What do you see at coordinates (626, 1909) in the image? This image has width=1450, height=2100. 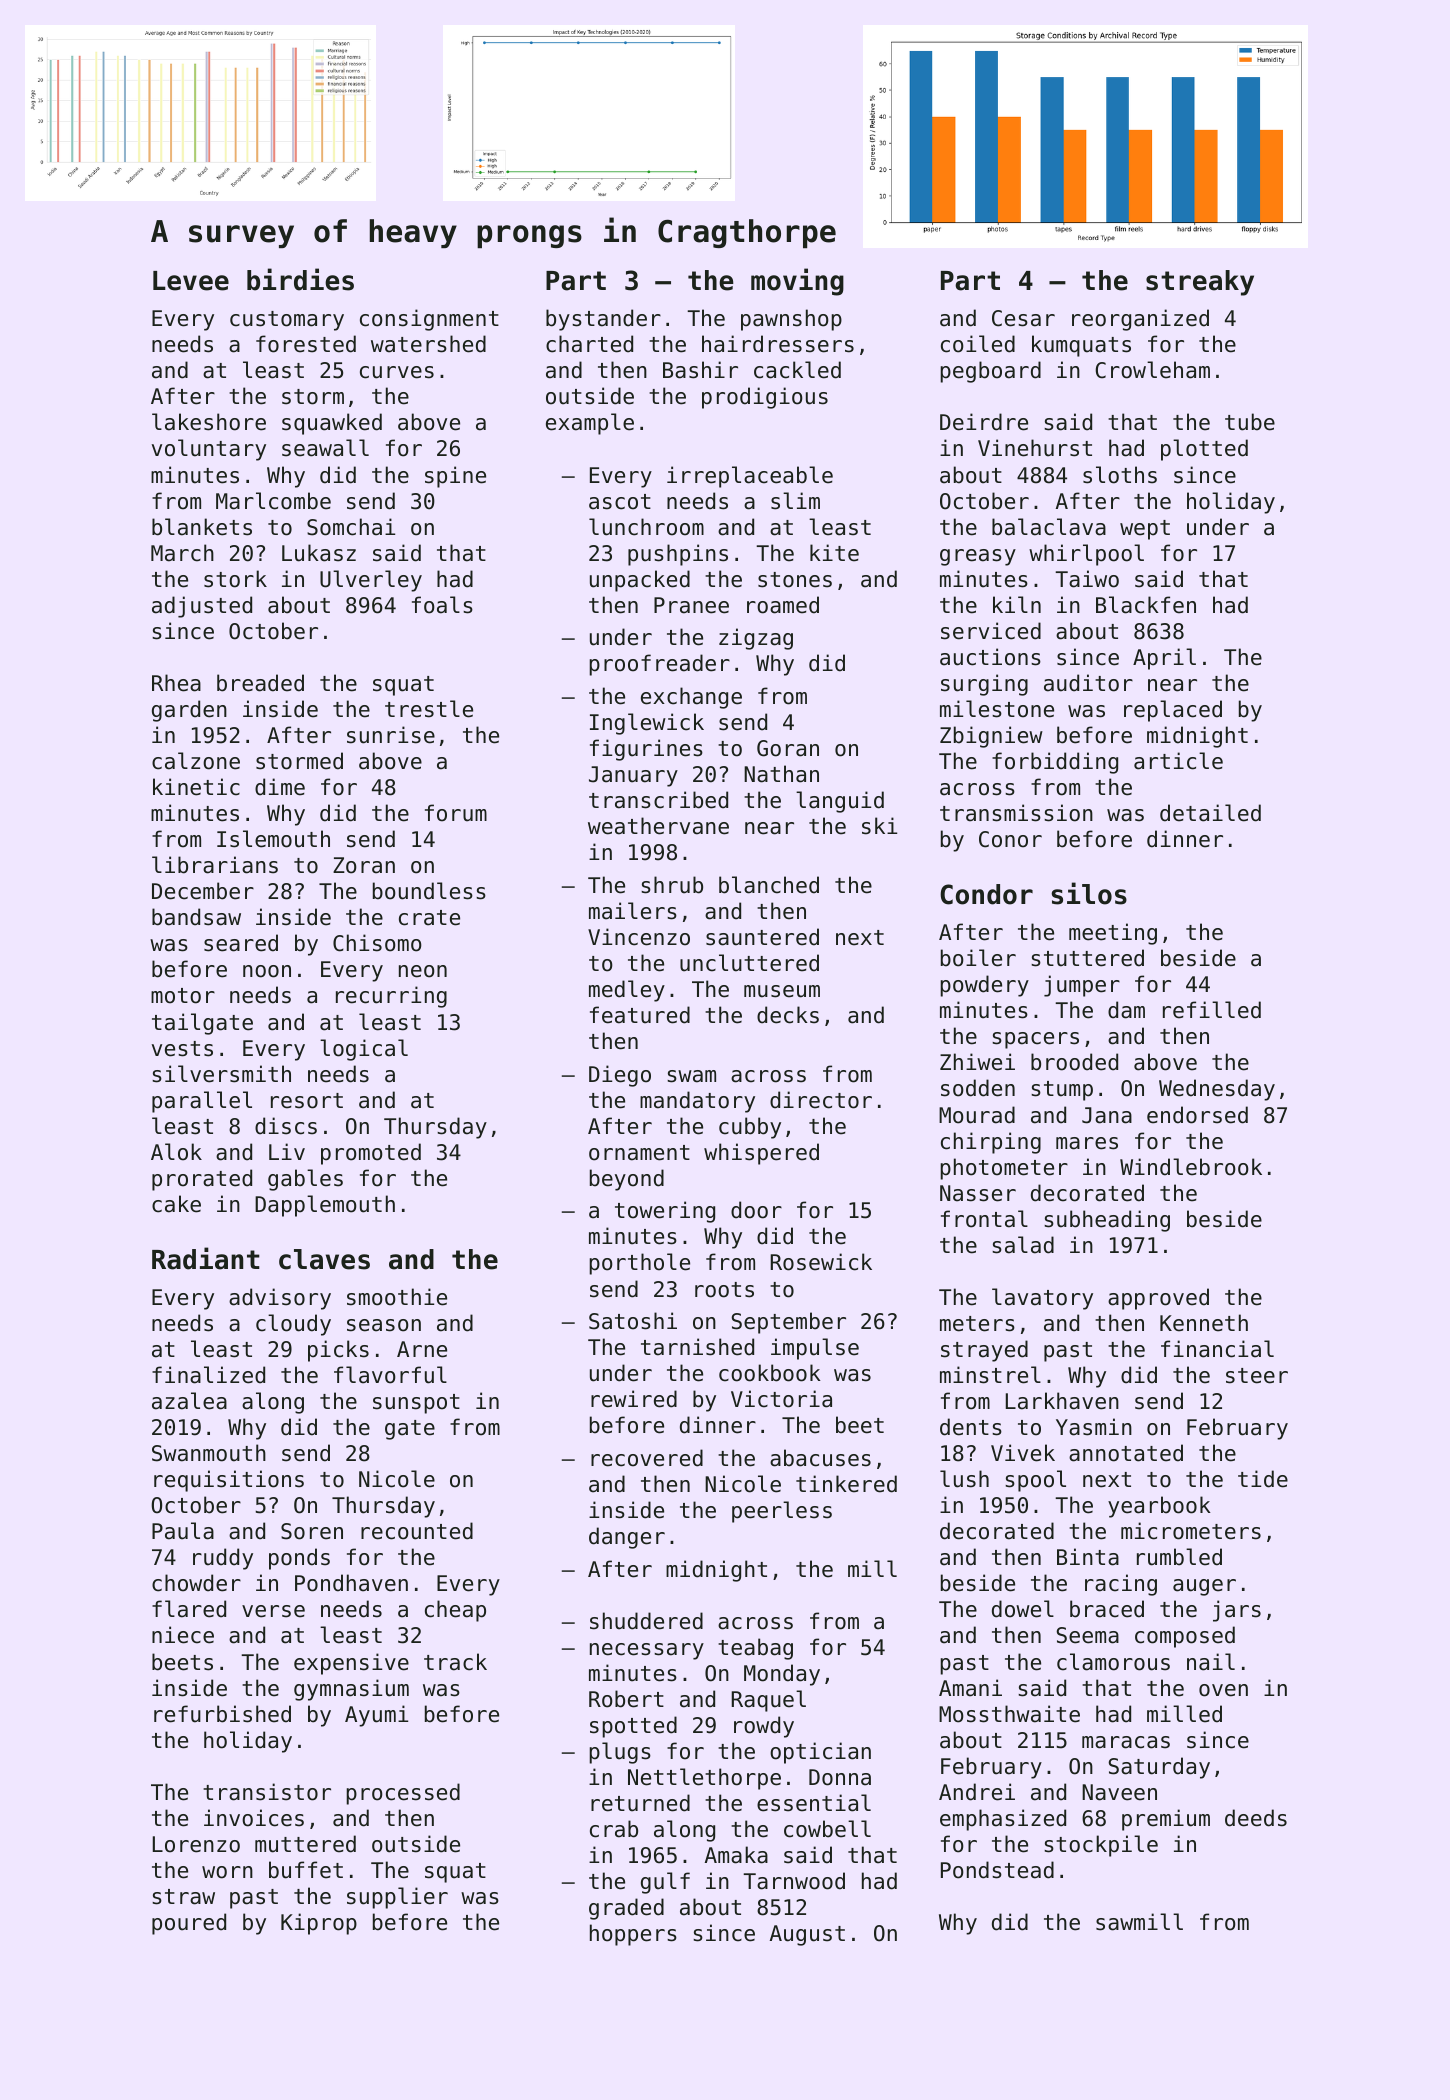 I see `graded` at bounding box center [626, 1909].
